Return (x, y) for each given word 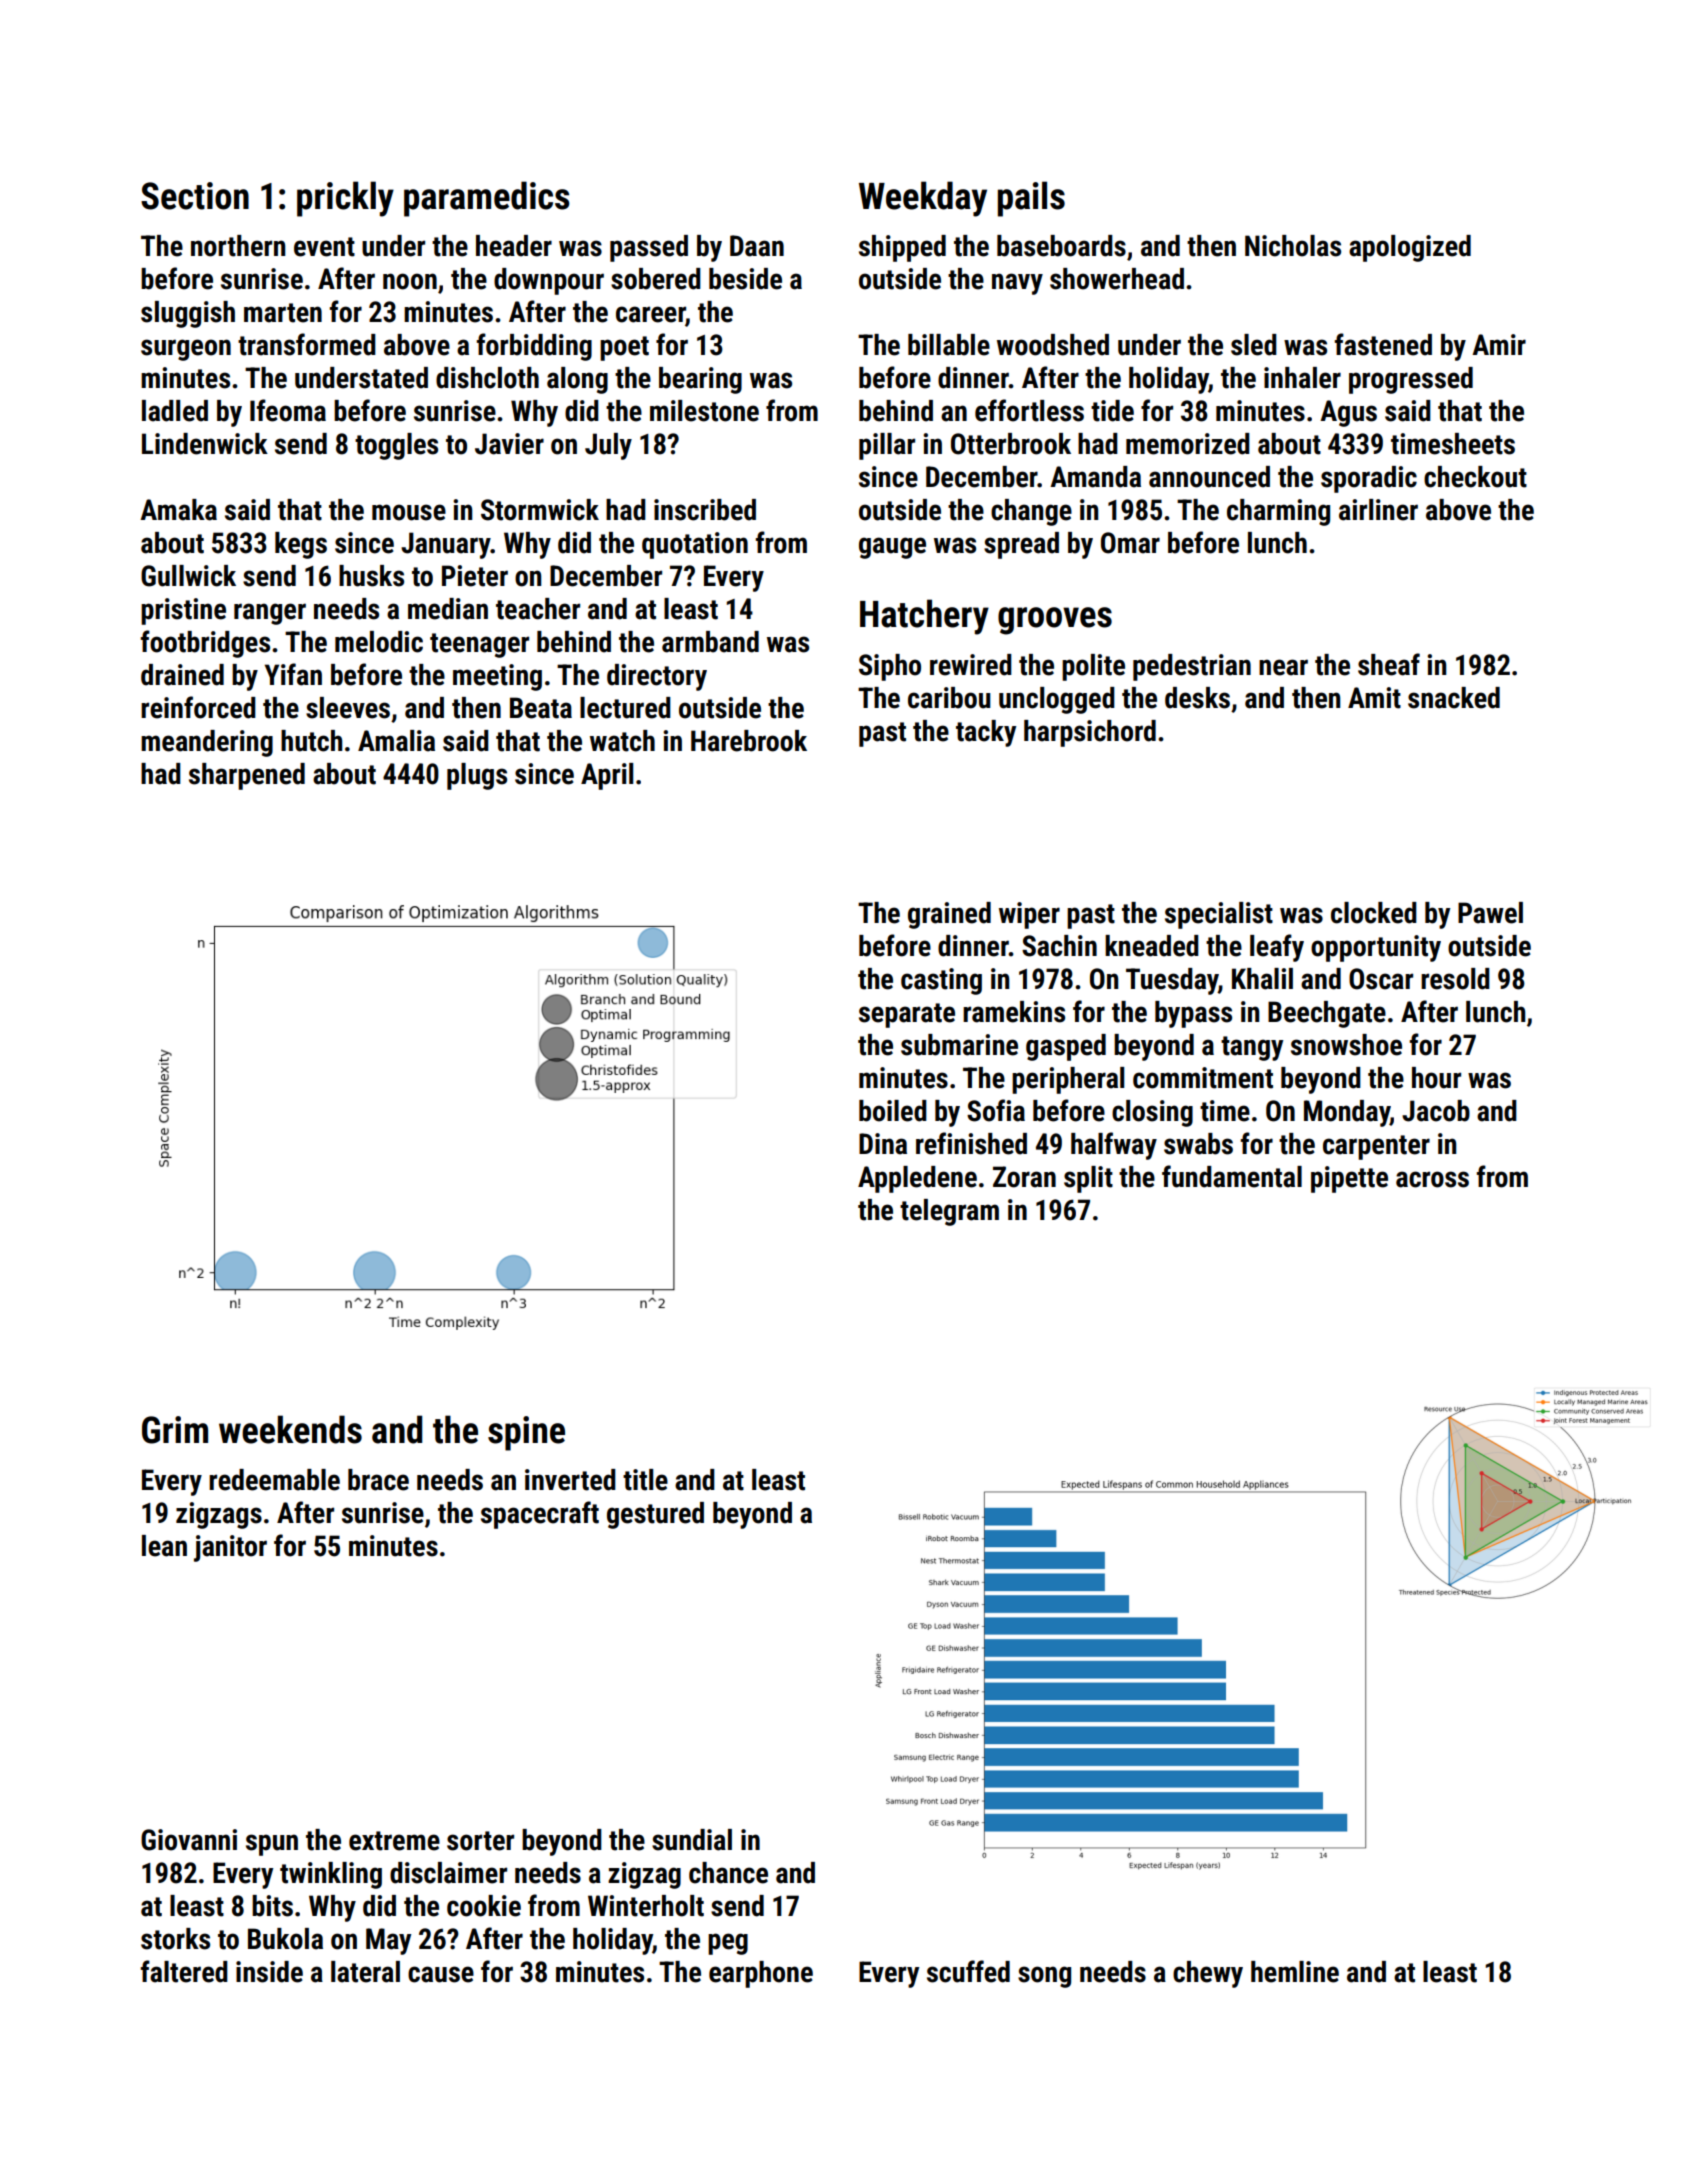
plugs (477, 776)
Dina (883, 1144)
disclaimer (448, 1873)
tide (1112, 411)
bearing (700, 380)
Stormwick (540, 510)
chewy (1208, 1974)
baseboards (1061, 246)
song (1044, 1977)
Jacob (1436, 1111)
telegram (949, 1212)
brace (378, 1480)
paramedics (487, 199)
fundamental (1232, 1176)
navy (1017, 284)
